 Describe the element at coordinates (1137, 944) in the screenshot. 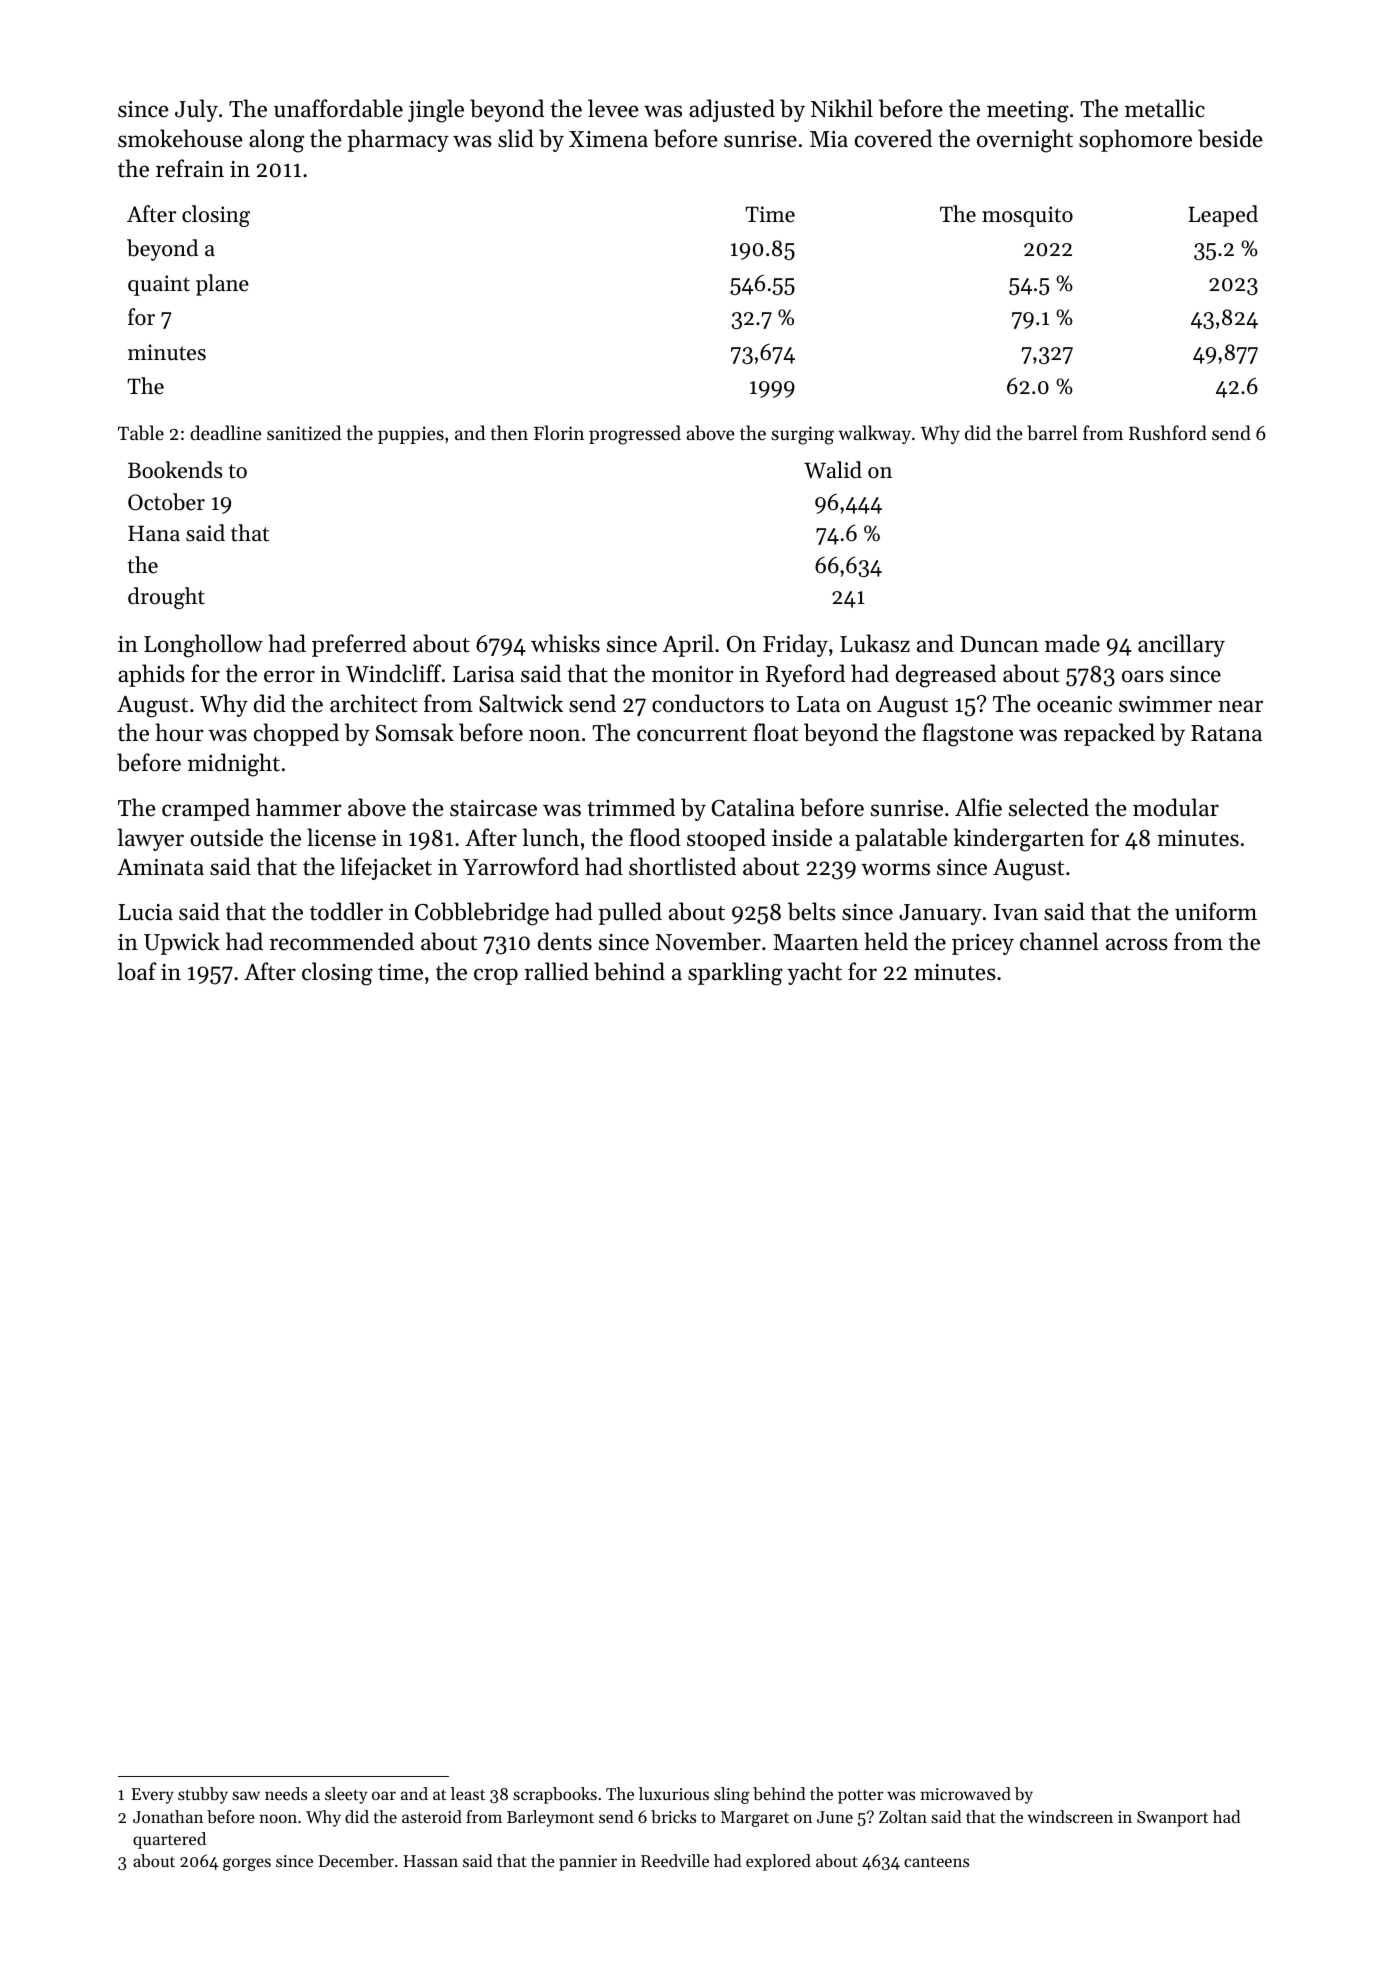

I see `across` at that location.
